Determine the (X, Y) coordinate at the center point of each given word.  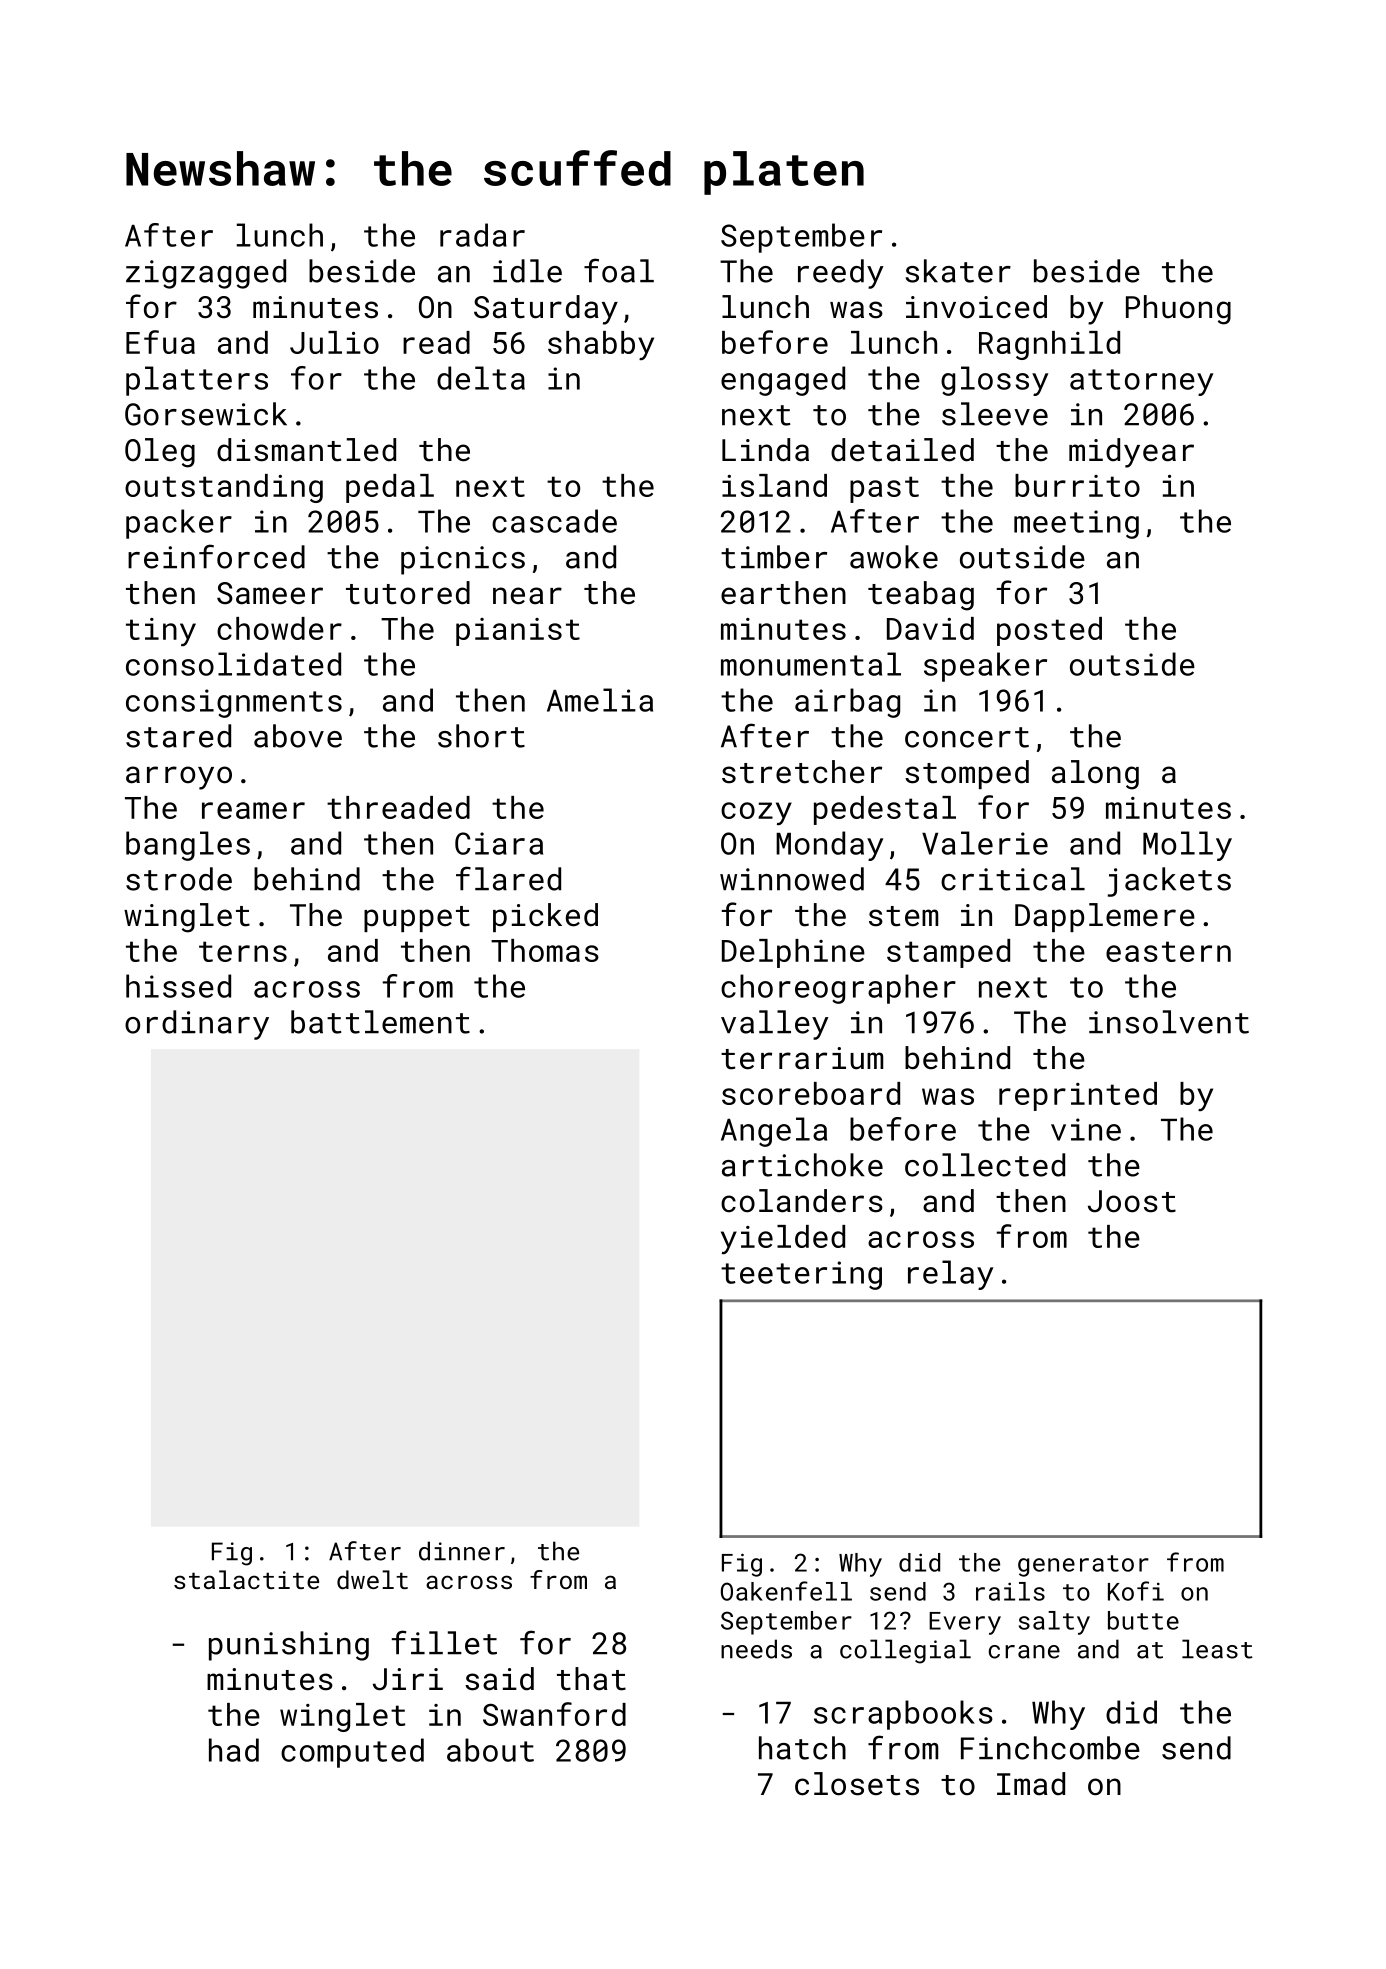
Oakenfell (786, 1591)
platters (197, 381)
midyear (1131, 453)
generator (1083, 1566)
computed (352, 1753)
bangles (188, 846)
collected (985, 1165)
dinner (462, 1551)
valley (775, 1025)
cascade (554, 521)
